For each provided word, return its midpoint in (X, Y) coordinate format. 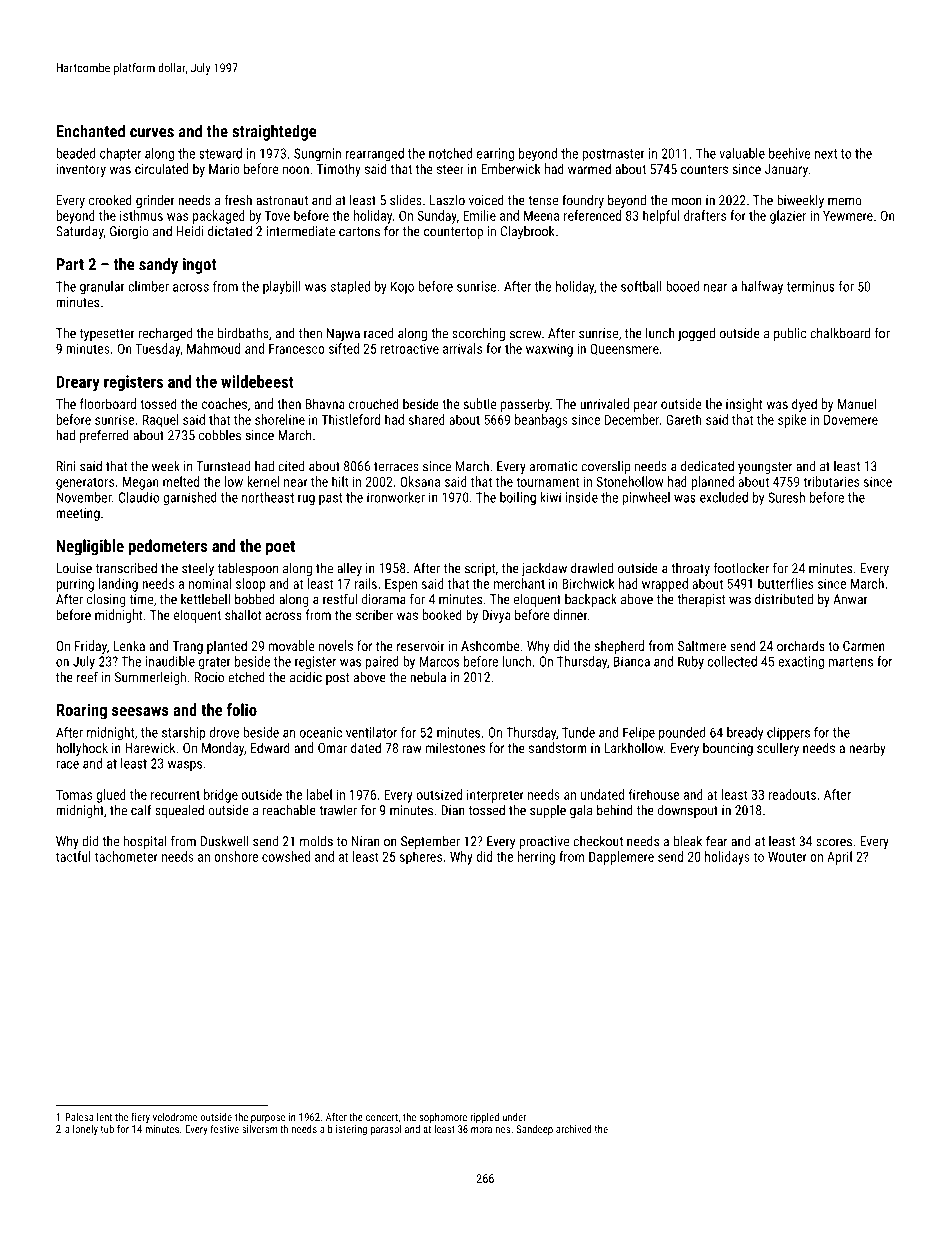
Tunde (578, 732)
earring (495, 155)
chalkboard (840, 333)
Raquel (160, 421)
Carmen (864, 646)
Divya (496, 616)
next (826, 154)
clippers (788, 733)
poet (280, 548)
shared (427, 419)
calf (141, 810)
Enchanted (90, 131)
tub (107, 1129)
